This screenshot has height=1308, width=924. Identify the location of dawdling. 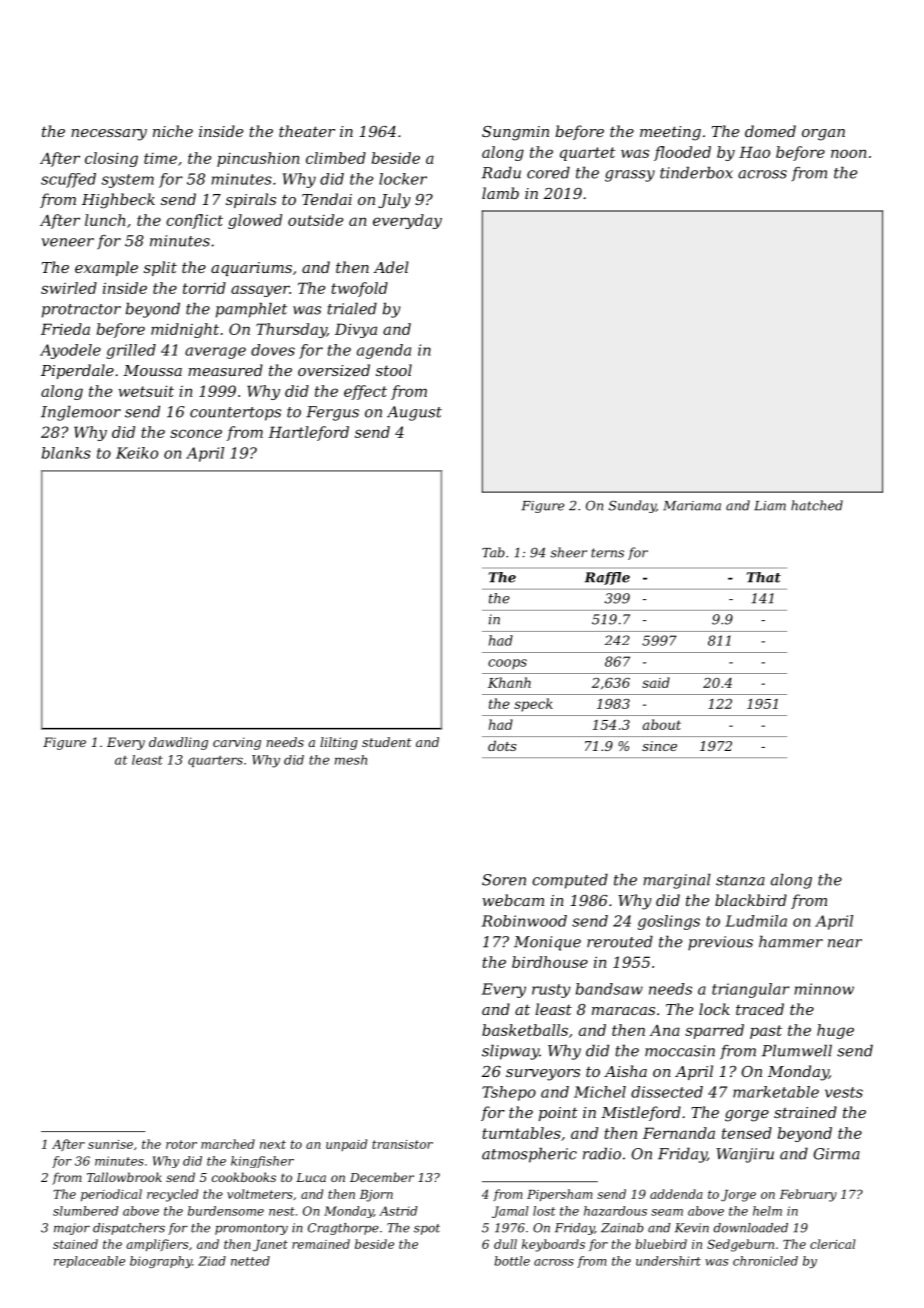
(178, 743).
